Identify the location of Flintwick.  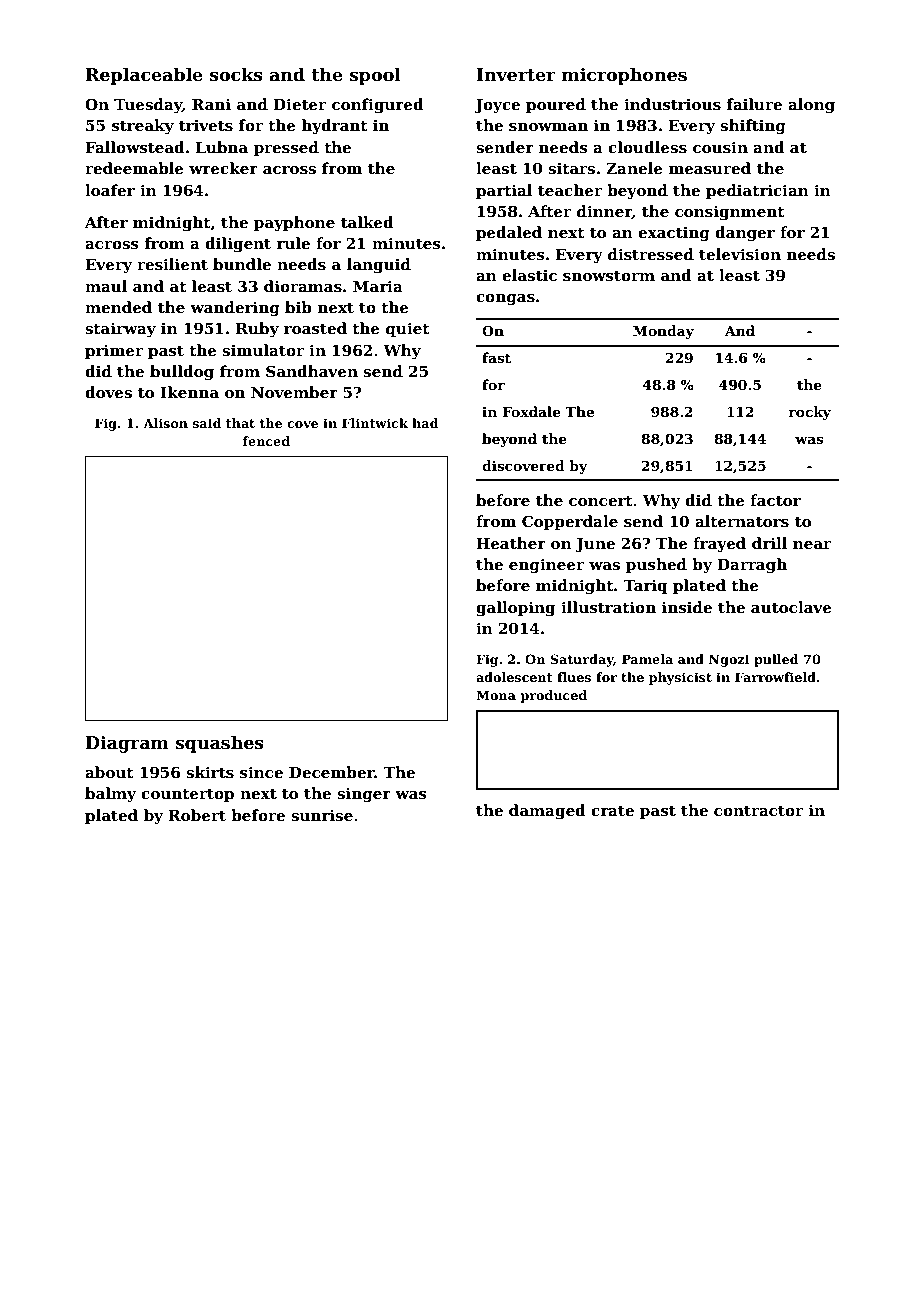
(375, 423).
